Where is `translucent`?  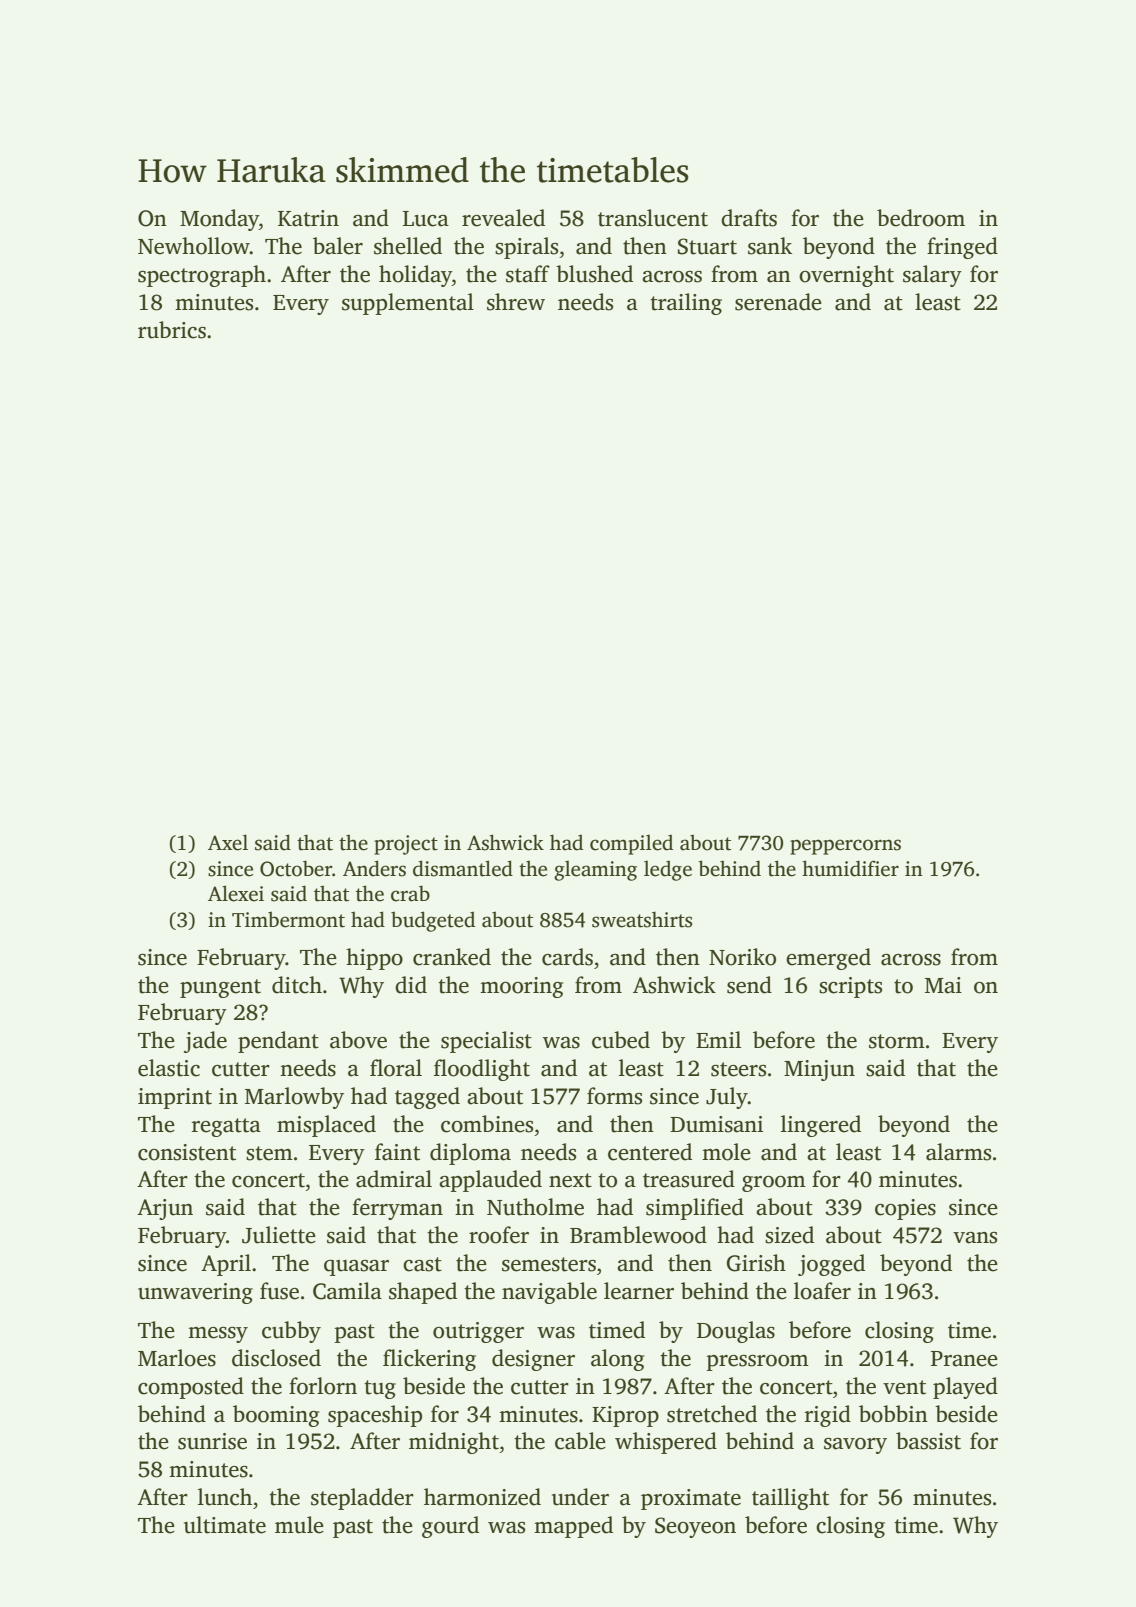 translucent is located at coordinates (653, 218).
